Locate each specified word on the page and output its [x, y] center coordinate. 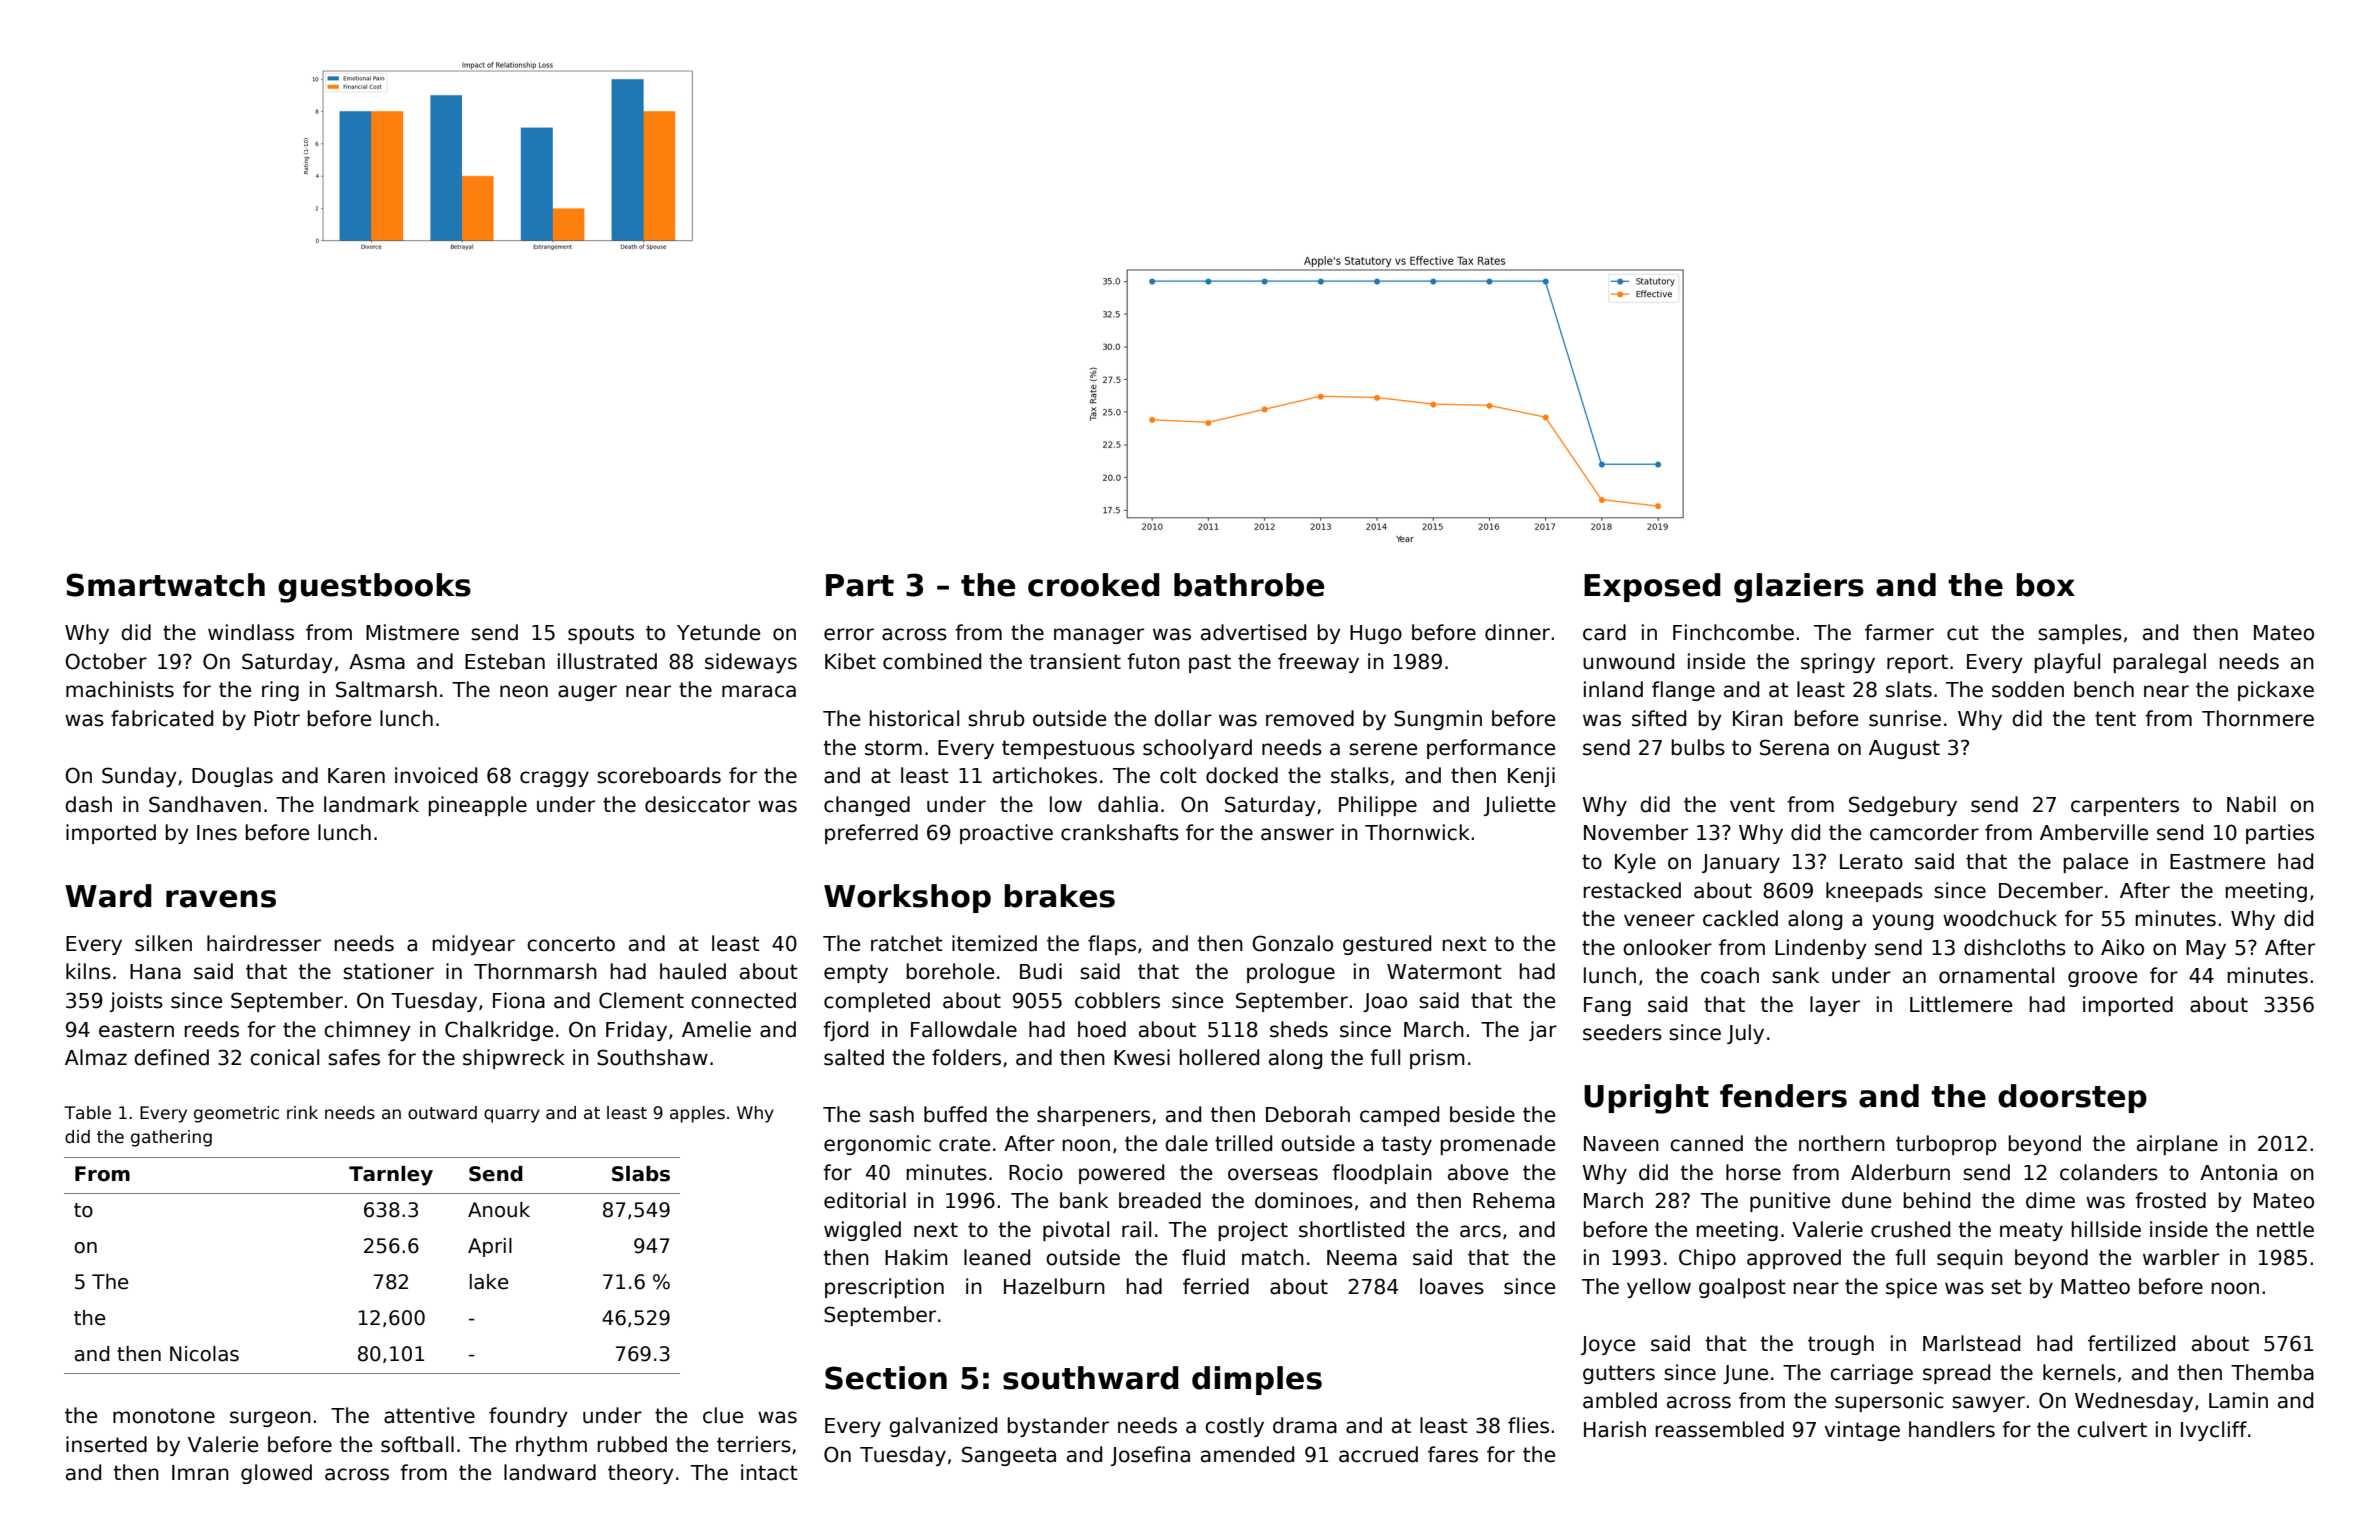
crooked [1094, 585]
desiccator [697, 804]
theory [641, 1474]
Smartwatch [165, 585]
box [2045, 585]
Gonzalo [1292, 943]
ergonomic [877, 1145]
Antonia [2238, 1172]
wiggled [862, 1231]
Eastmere [2217, 862]
